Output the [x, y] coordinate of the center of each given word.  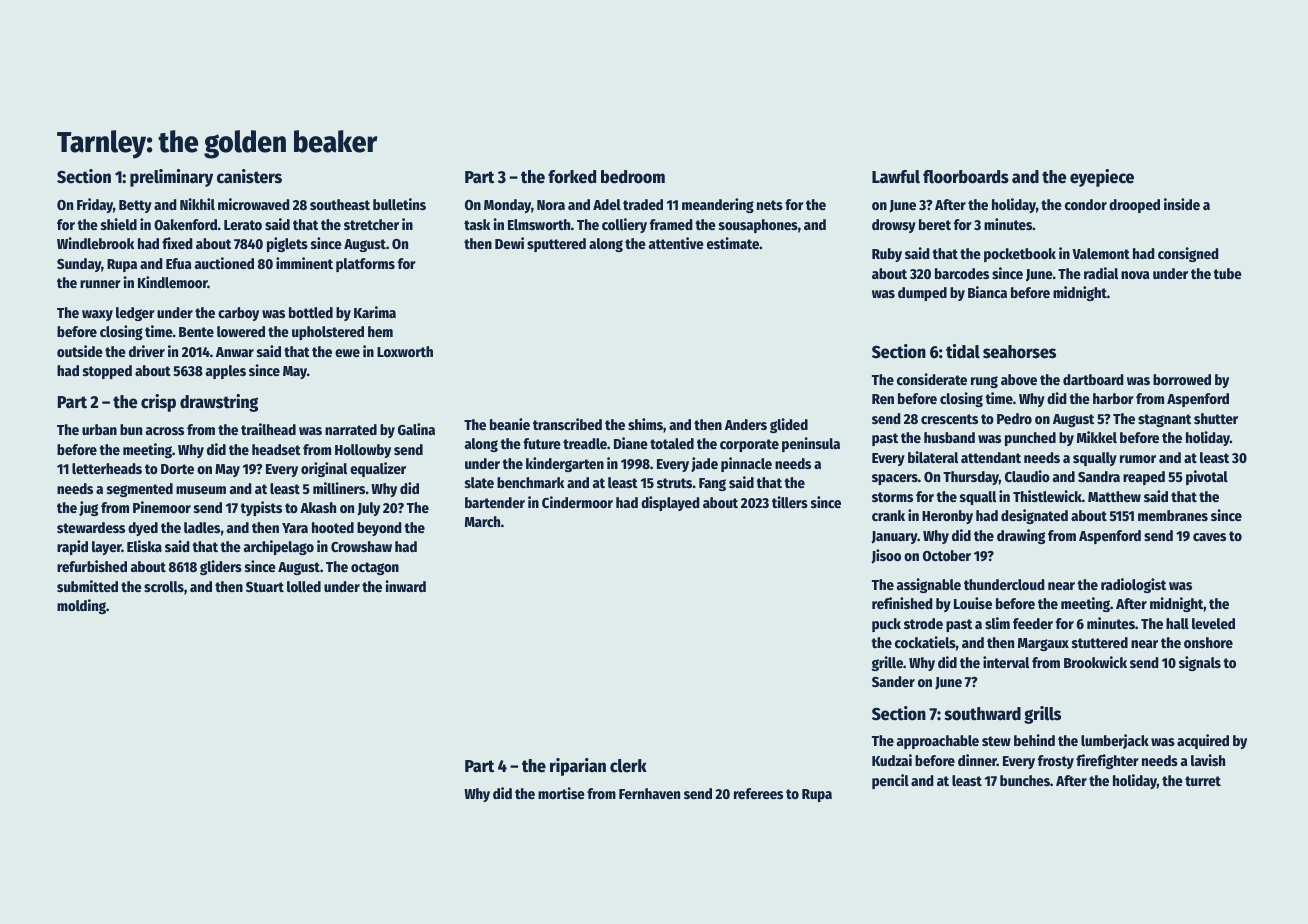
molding [81, 606]
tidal [963, 351]
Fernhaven [649, 793]
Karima [375, 312]
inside [1182, 204]
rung [984, 382]
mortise [561, 793]
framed [671, 224]
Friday [95, 205]
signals [1200, 663]
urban [99, 429]
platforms [365, 265]
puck [886, 625]
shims [645, 424]
